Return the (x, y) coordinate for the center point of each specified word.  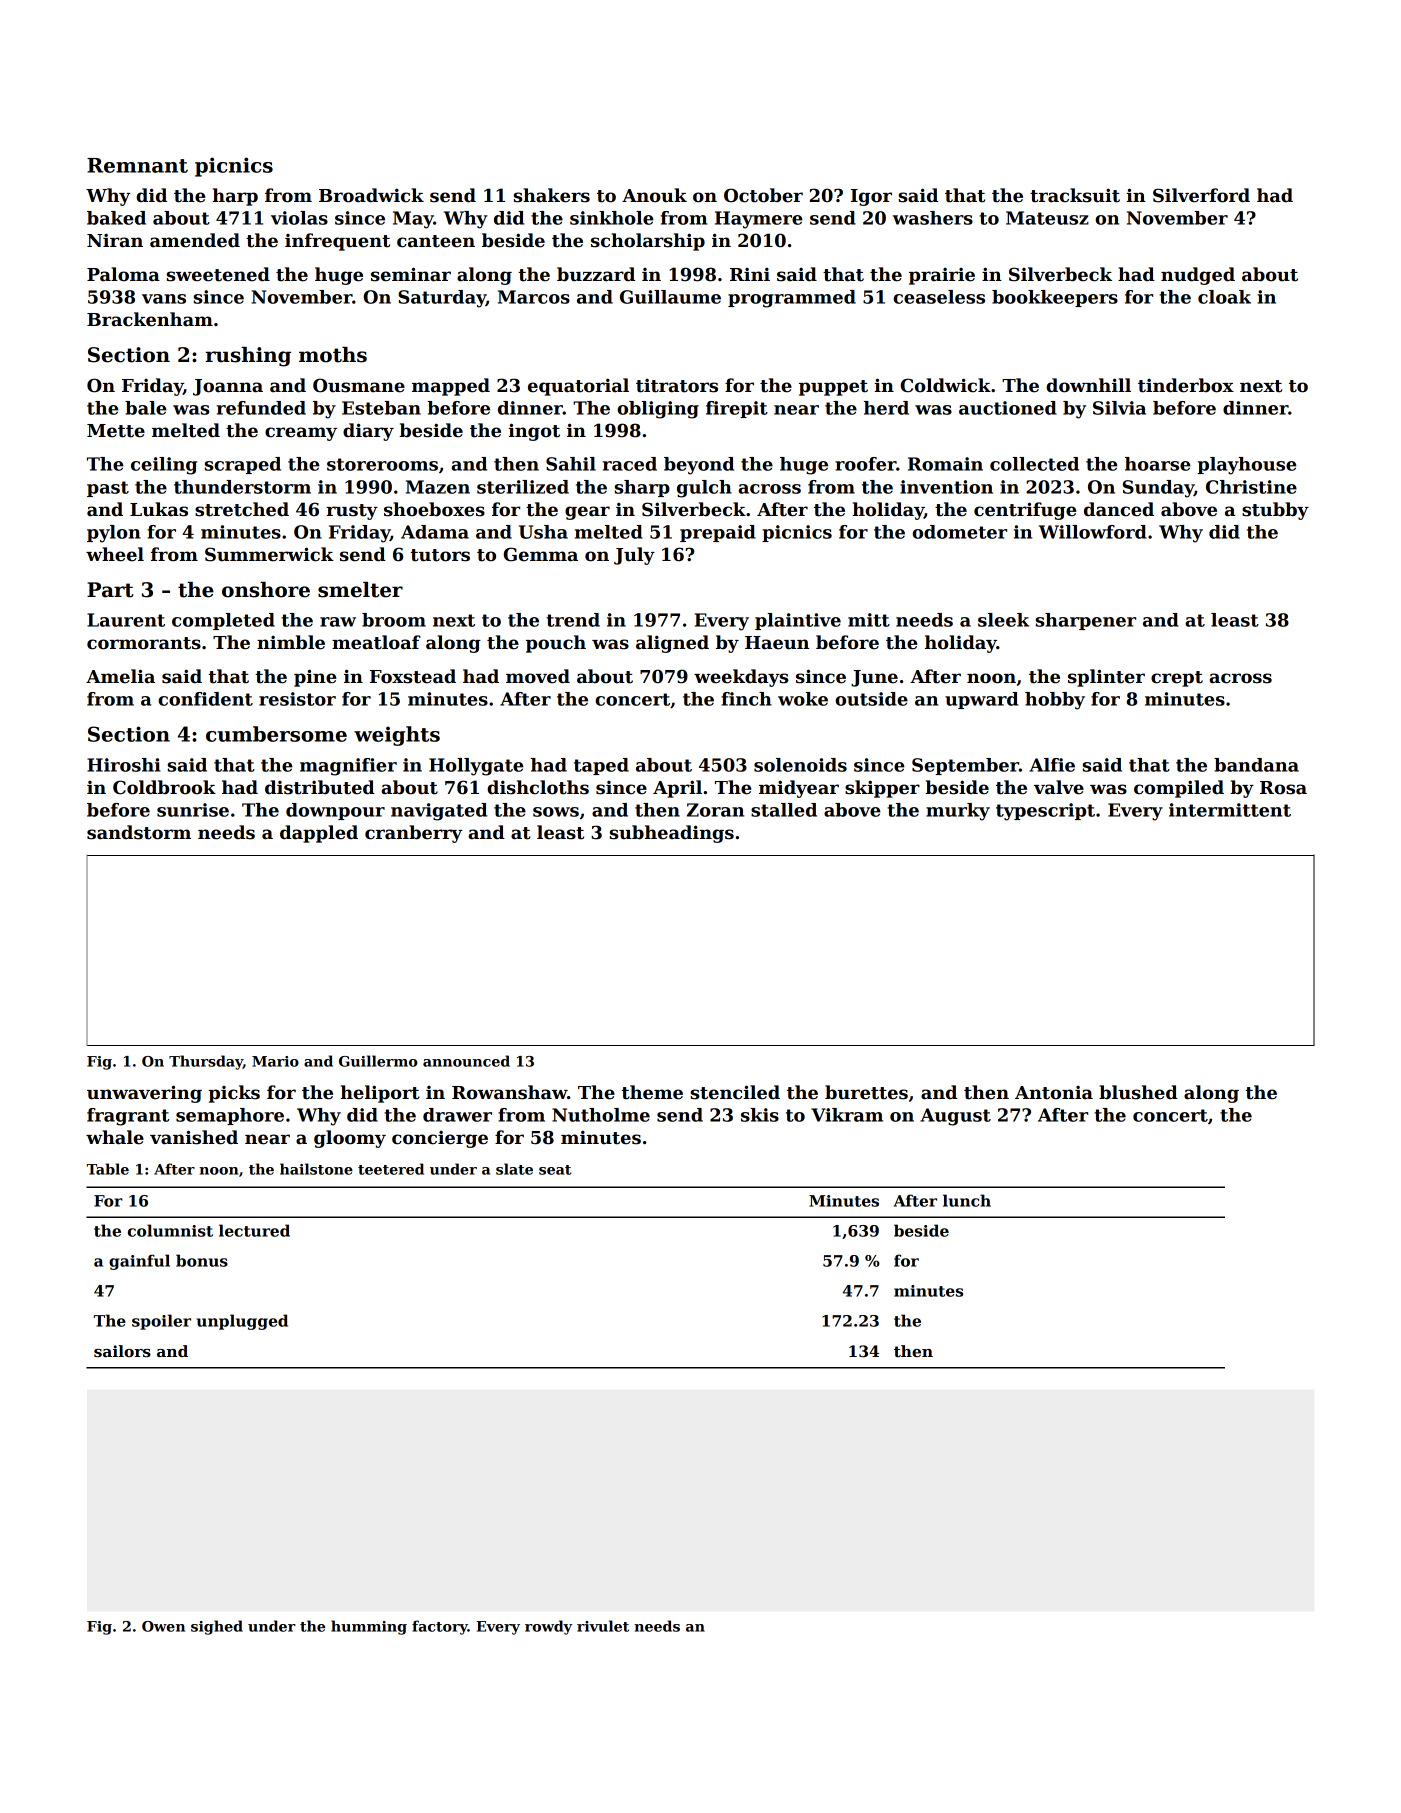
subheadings (672, 834)
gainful (139, 1262)
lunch (967, 1200)
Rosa (1283, 788)
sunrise (193, 810)
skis (760, 1115)
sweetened (218, 274)
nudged (1198, 276)
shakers (552, 195)
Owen (163, 1626)
